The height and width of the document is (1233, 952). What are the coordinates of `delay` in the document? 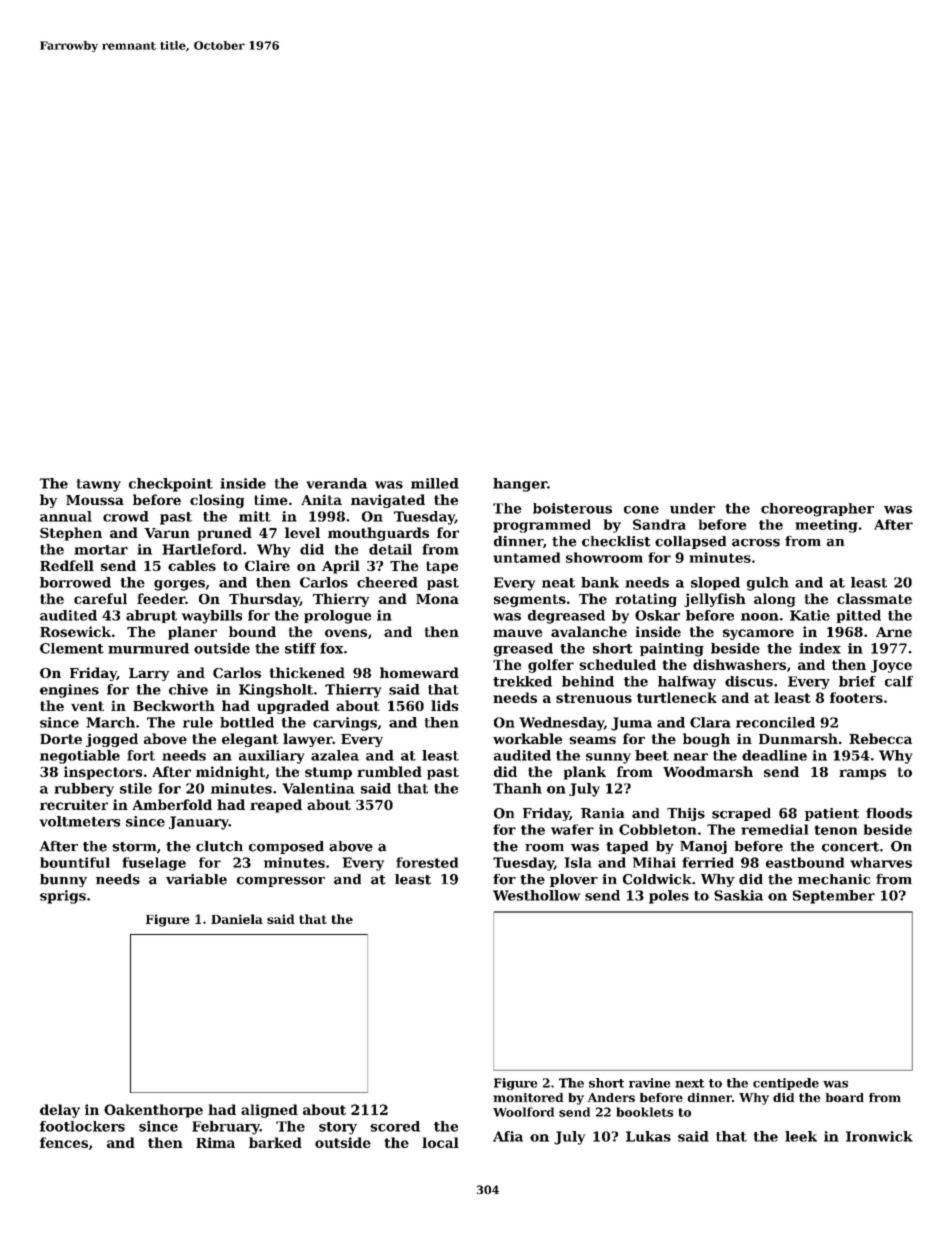 It's located at (60, 1111).
